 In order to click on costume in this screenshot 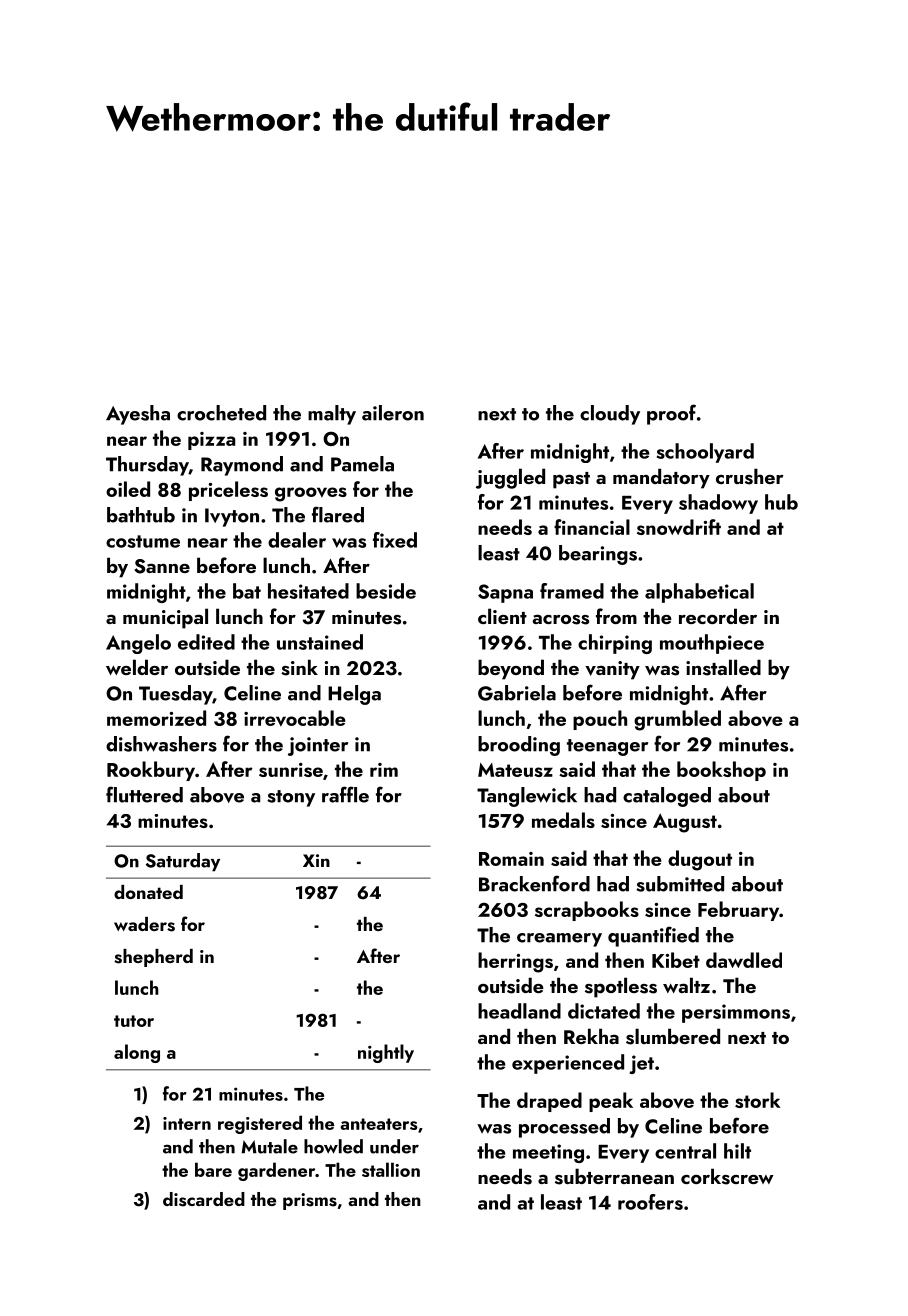, I will do `click(143, 541)`.
